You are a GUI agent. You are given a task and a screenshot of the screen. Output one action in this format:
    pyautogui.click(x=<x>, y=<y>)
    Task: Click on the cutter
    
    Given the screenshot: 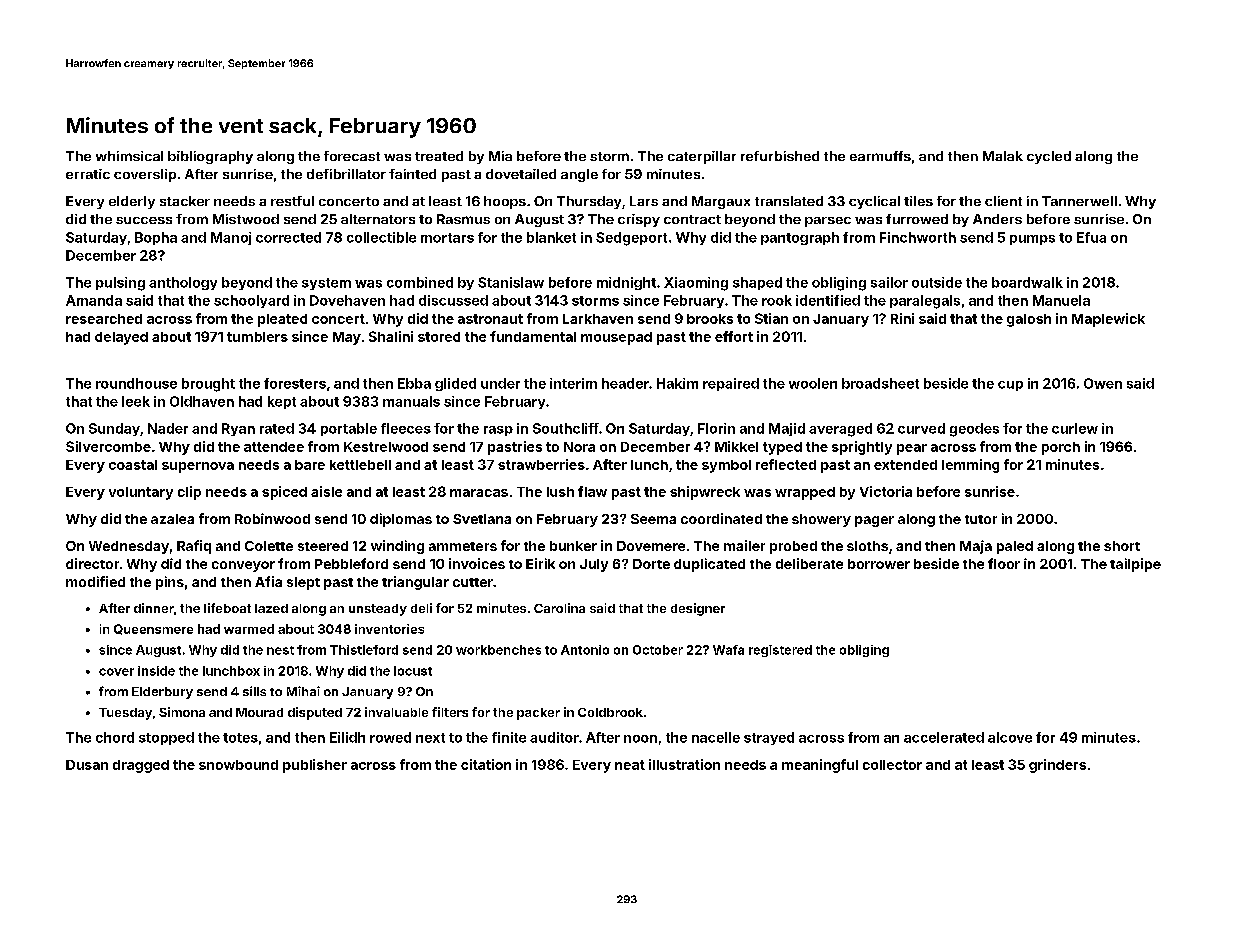 What is the action you would take?
    pyautogui.click(x=473, y=582)
